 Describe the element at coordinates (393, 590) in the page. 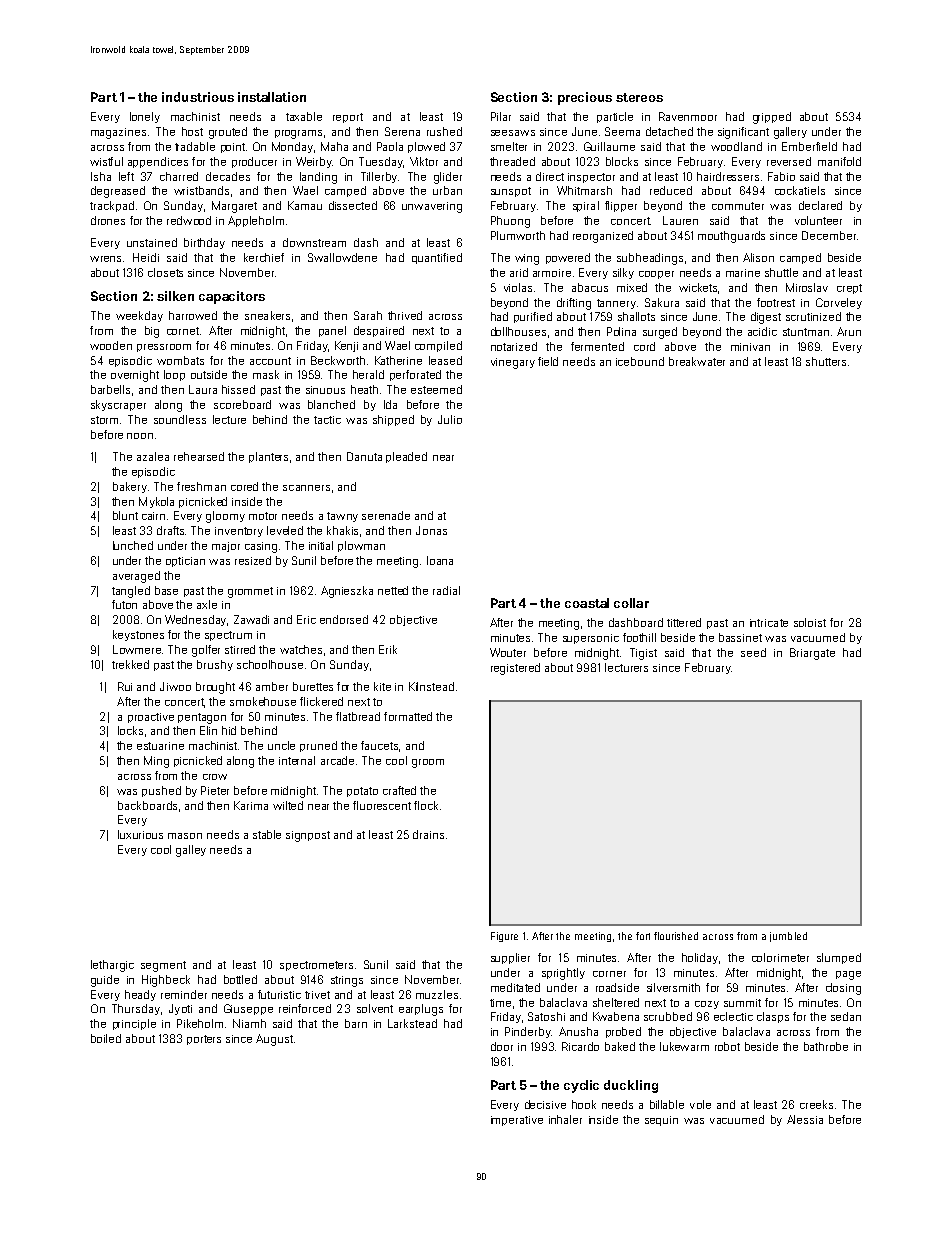

I see `netted` at that location.
